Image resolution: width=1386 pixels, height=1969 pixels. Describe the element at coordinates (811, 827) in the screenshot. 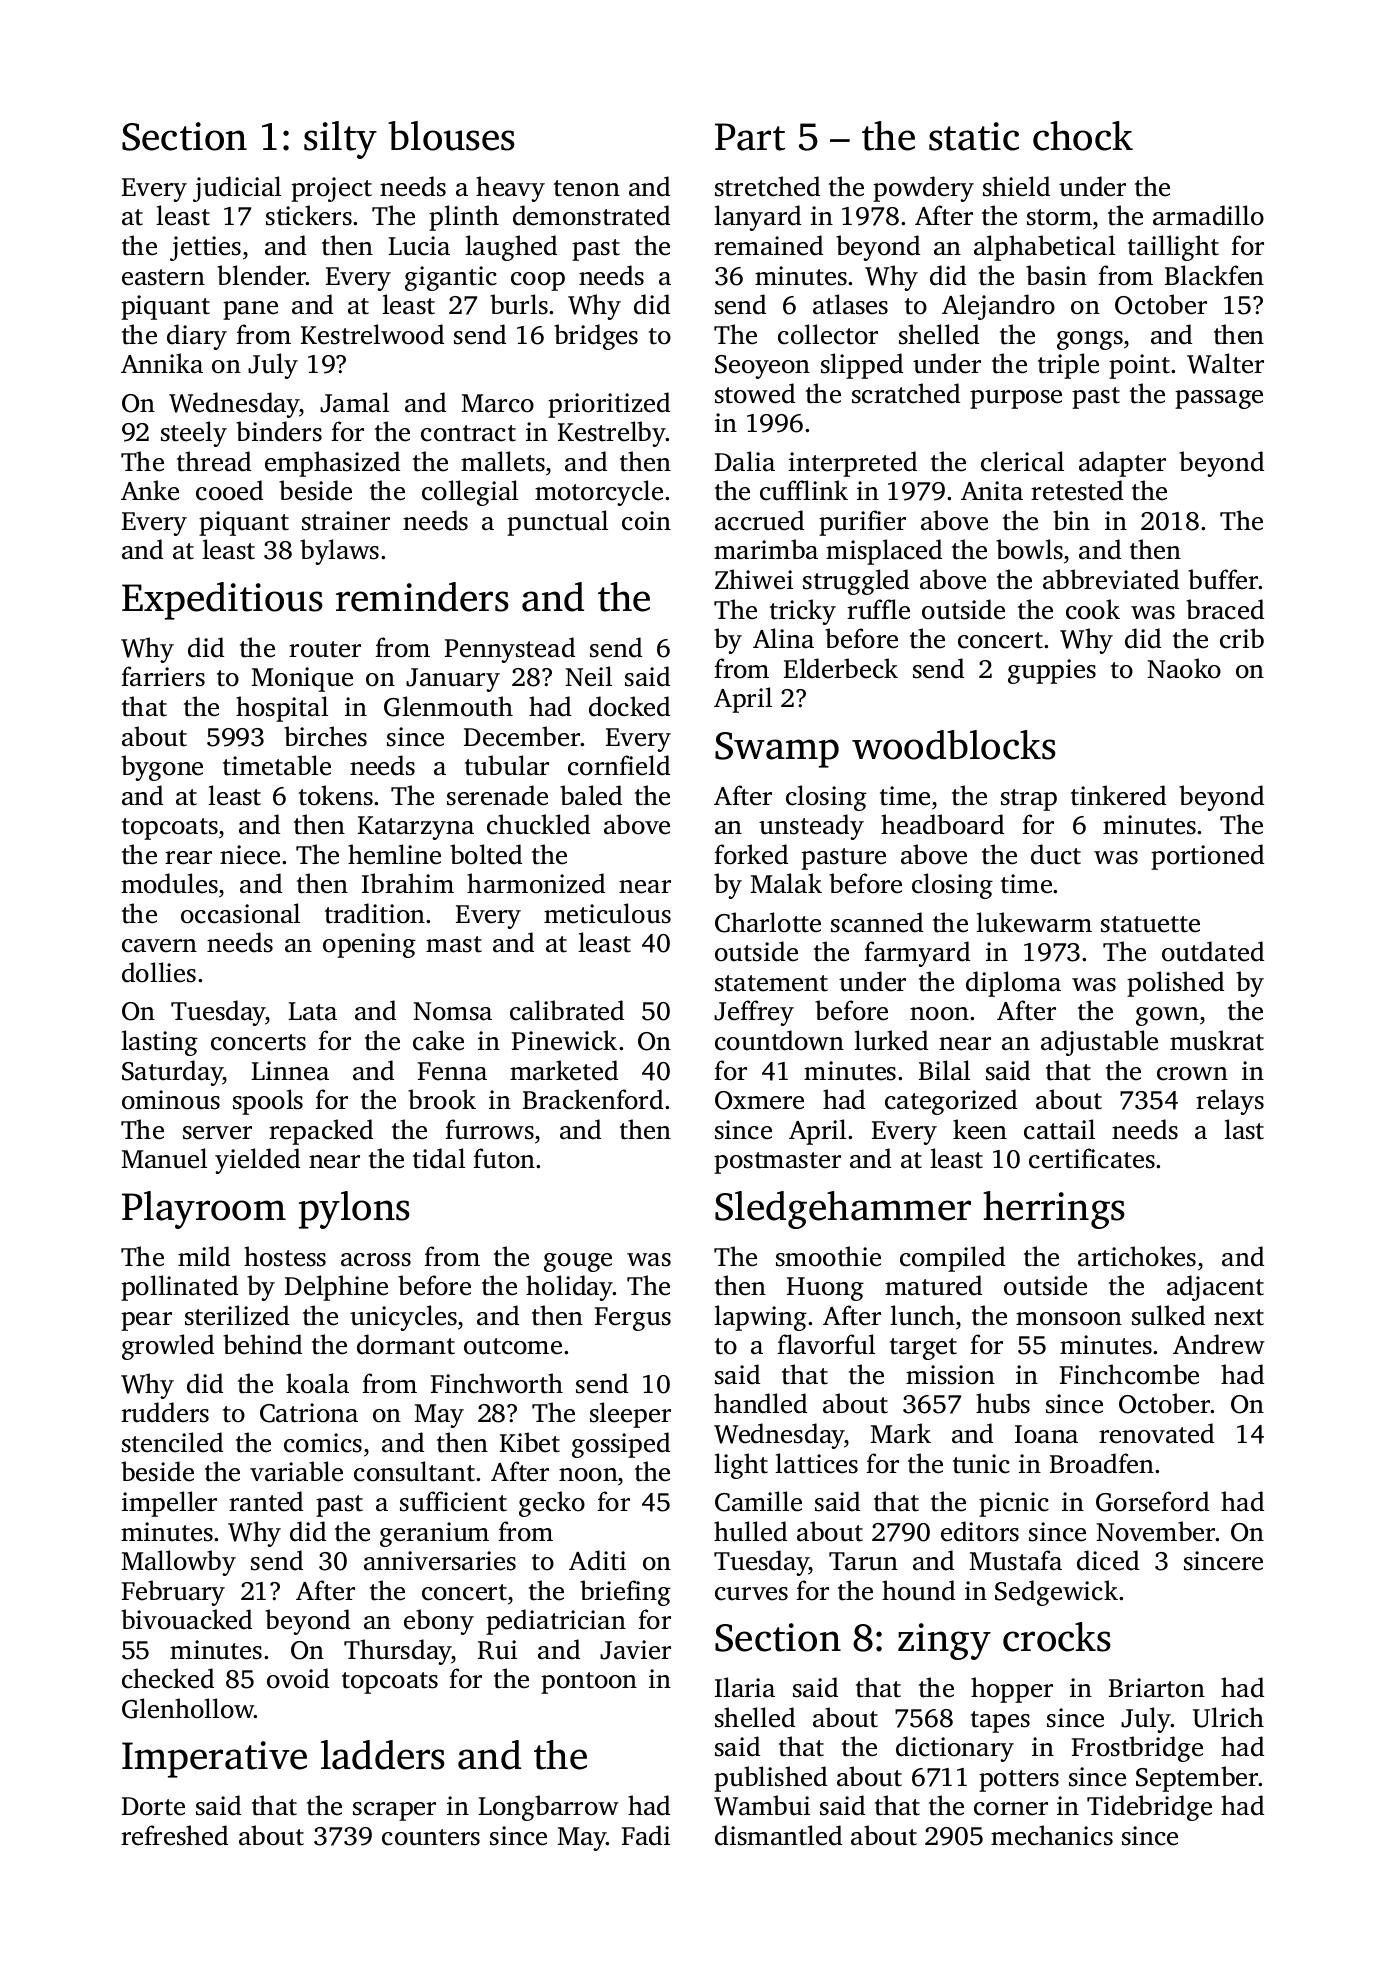

I see `unsteady` at that location.
